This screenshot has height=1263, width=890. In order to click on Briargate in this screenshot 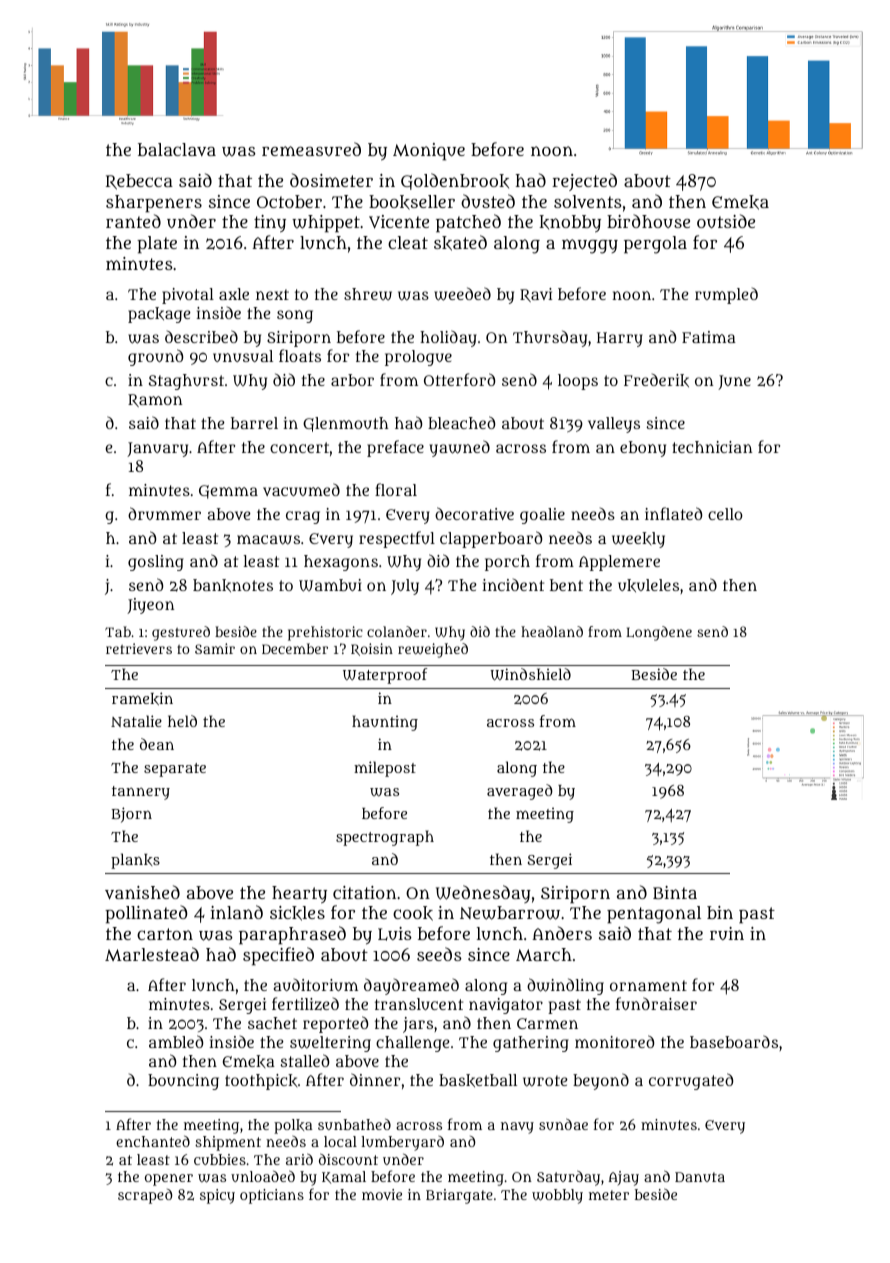, I will do `click(459, 1196)`.
